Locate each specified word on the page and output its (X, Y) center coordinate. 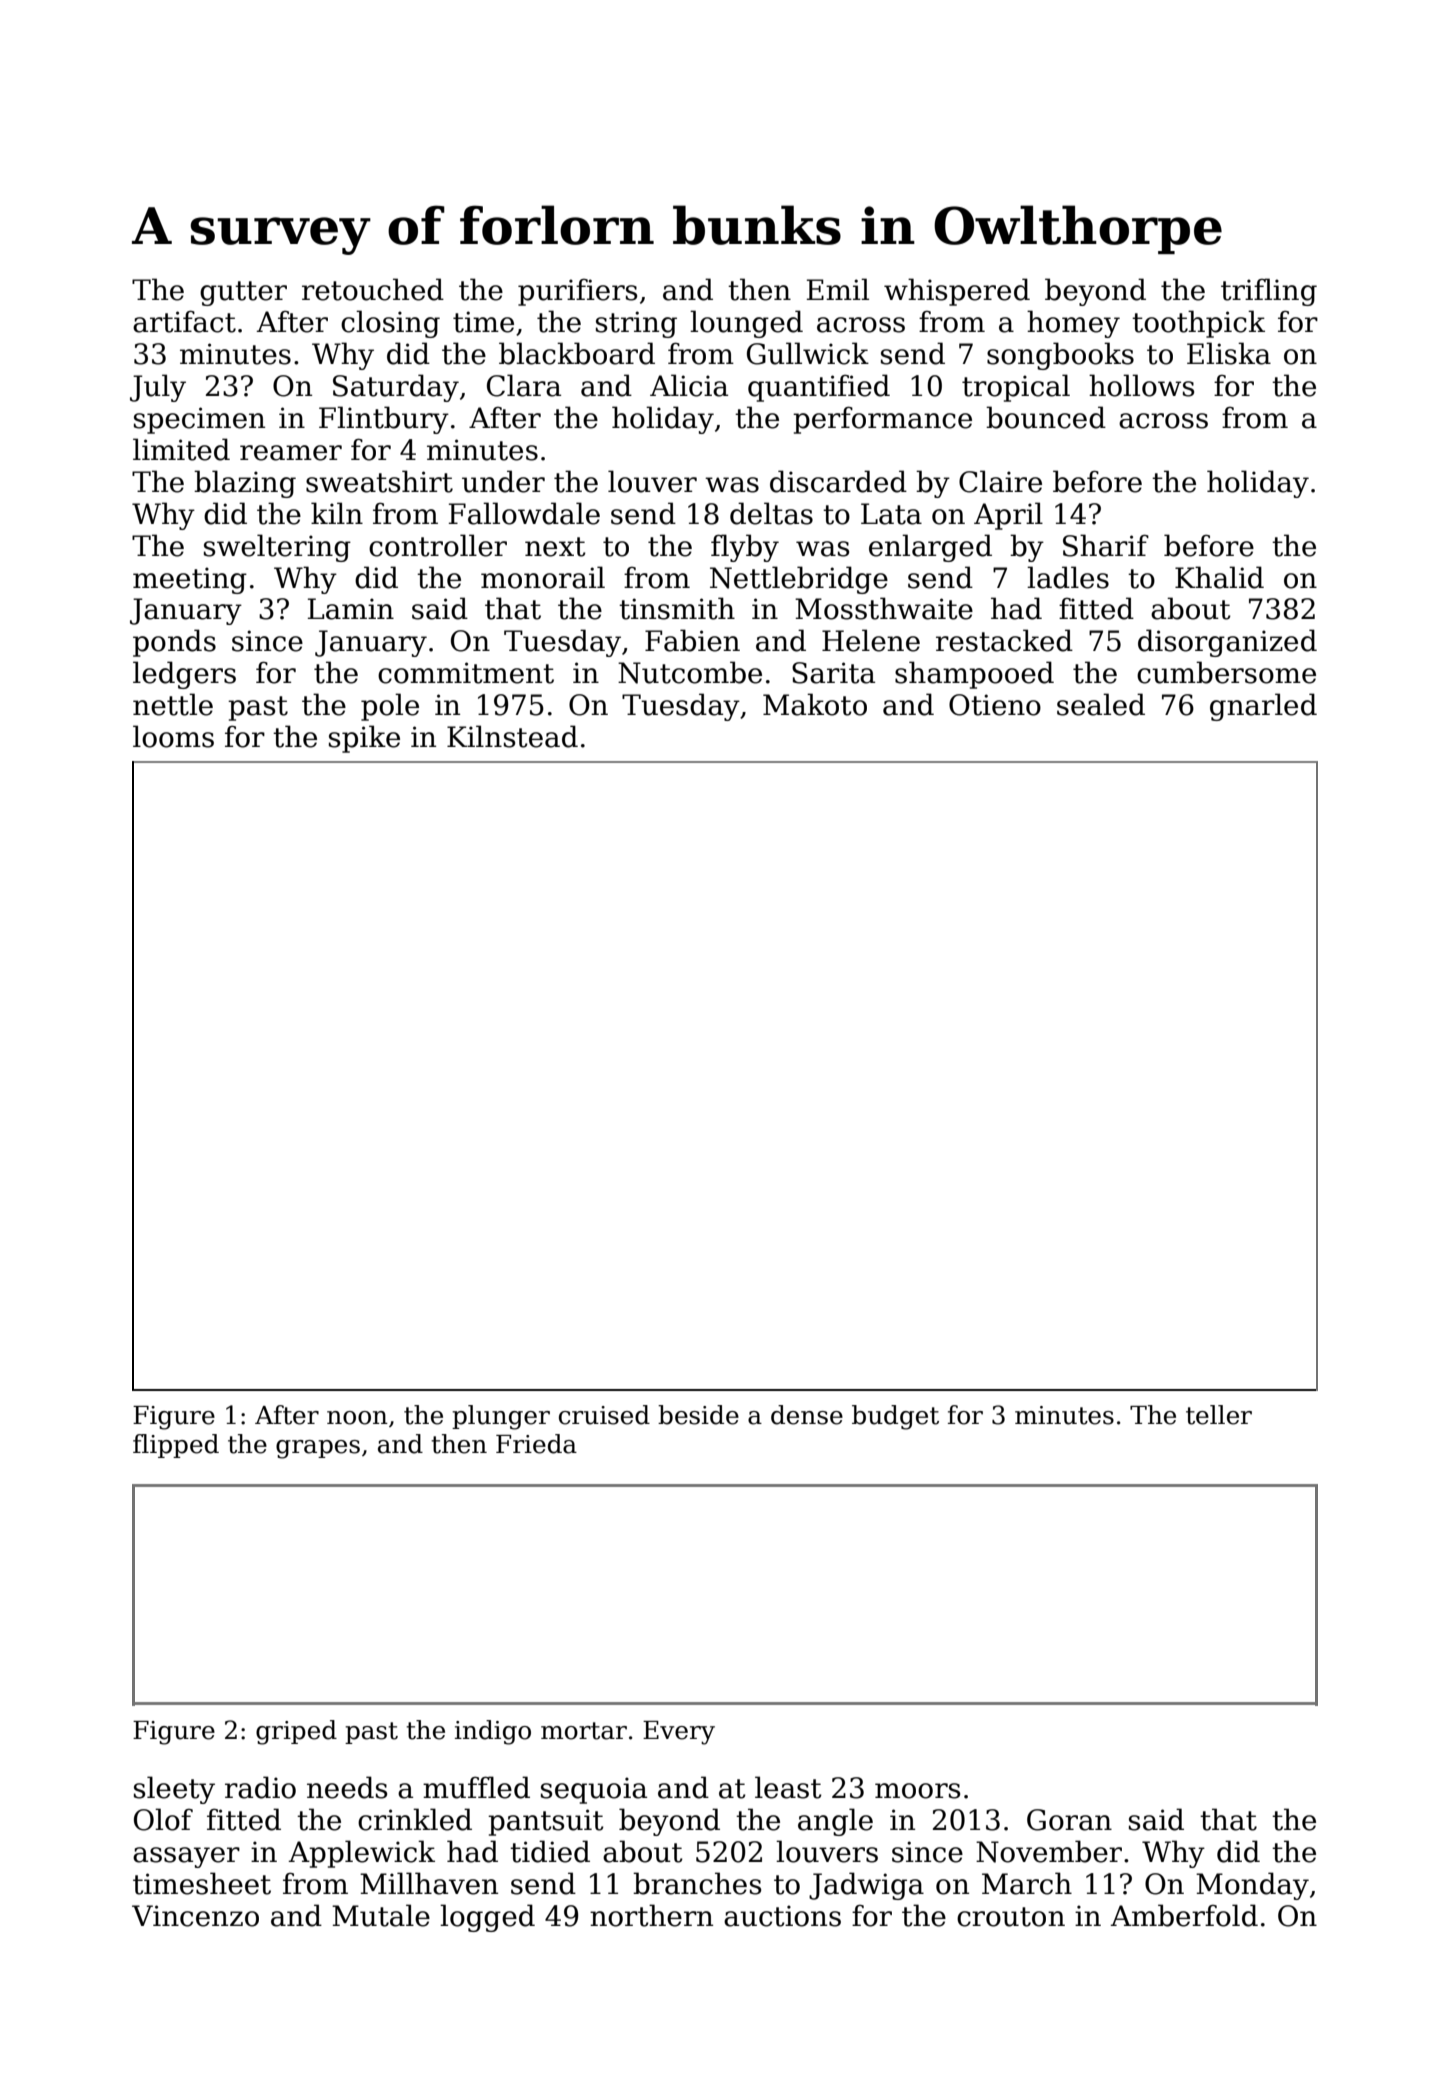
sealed (1101, 704)
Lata (891, 514)
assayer (186, 1857)
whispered (957, 292)
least (788, 1787)
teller (1219, 1415)
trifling (1269, 292)
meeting (190, 580)
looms (173, 736)
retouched (373, 289)
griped (296, 1732)
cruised (604, 1415)
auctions (782, 1916)
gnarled (1263, 707)
